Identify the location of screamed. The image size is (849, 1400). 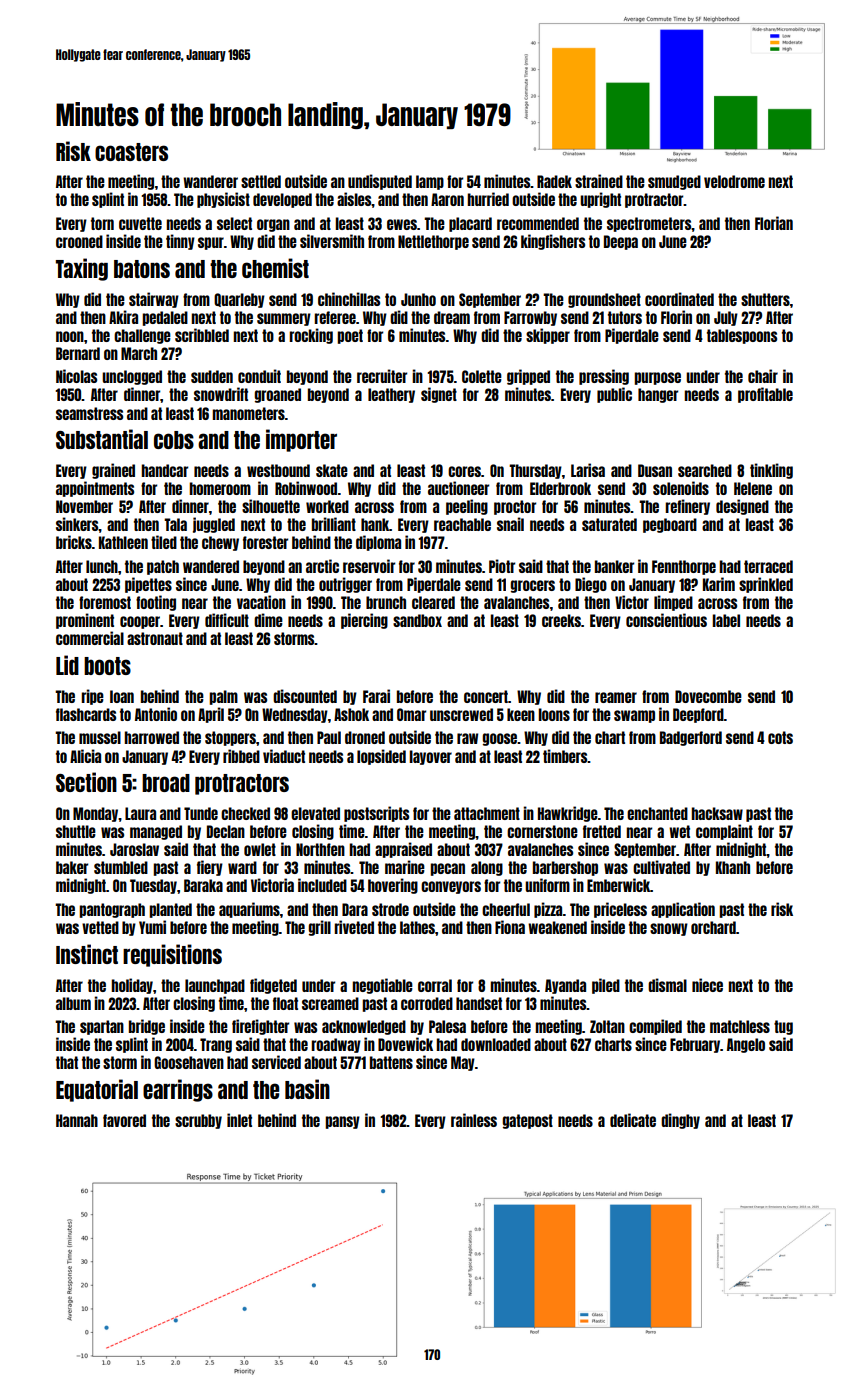
(330, 1003).
